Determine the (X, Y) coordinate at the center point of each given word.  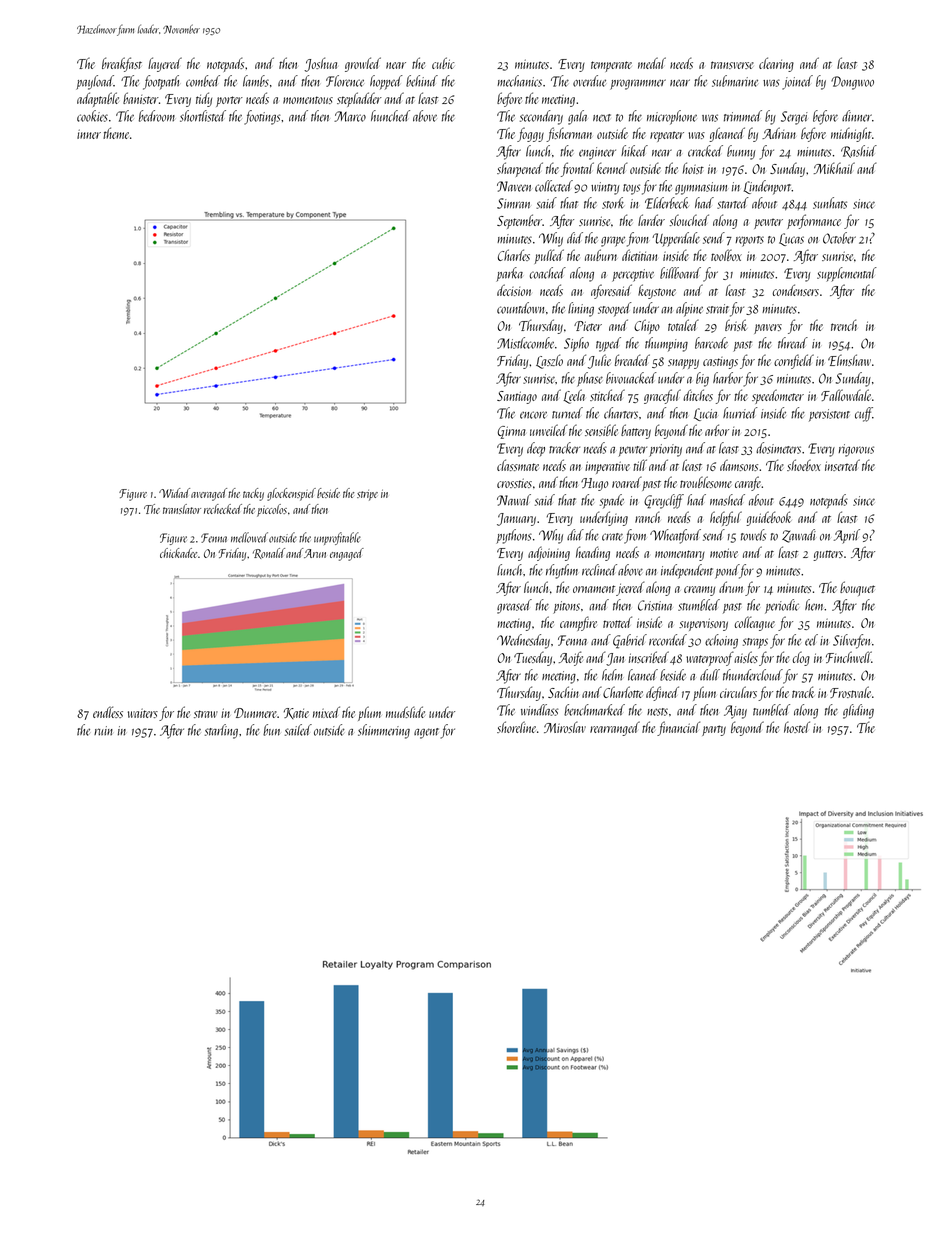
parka (509, 274)
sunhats (830, 203)
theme (116, 133)
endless (108, 712)
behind (422, 81)
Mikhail (834, 168)
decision (514, 290)
